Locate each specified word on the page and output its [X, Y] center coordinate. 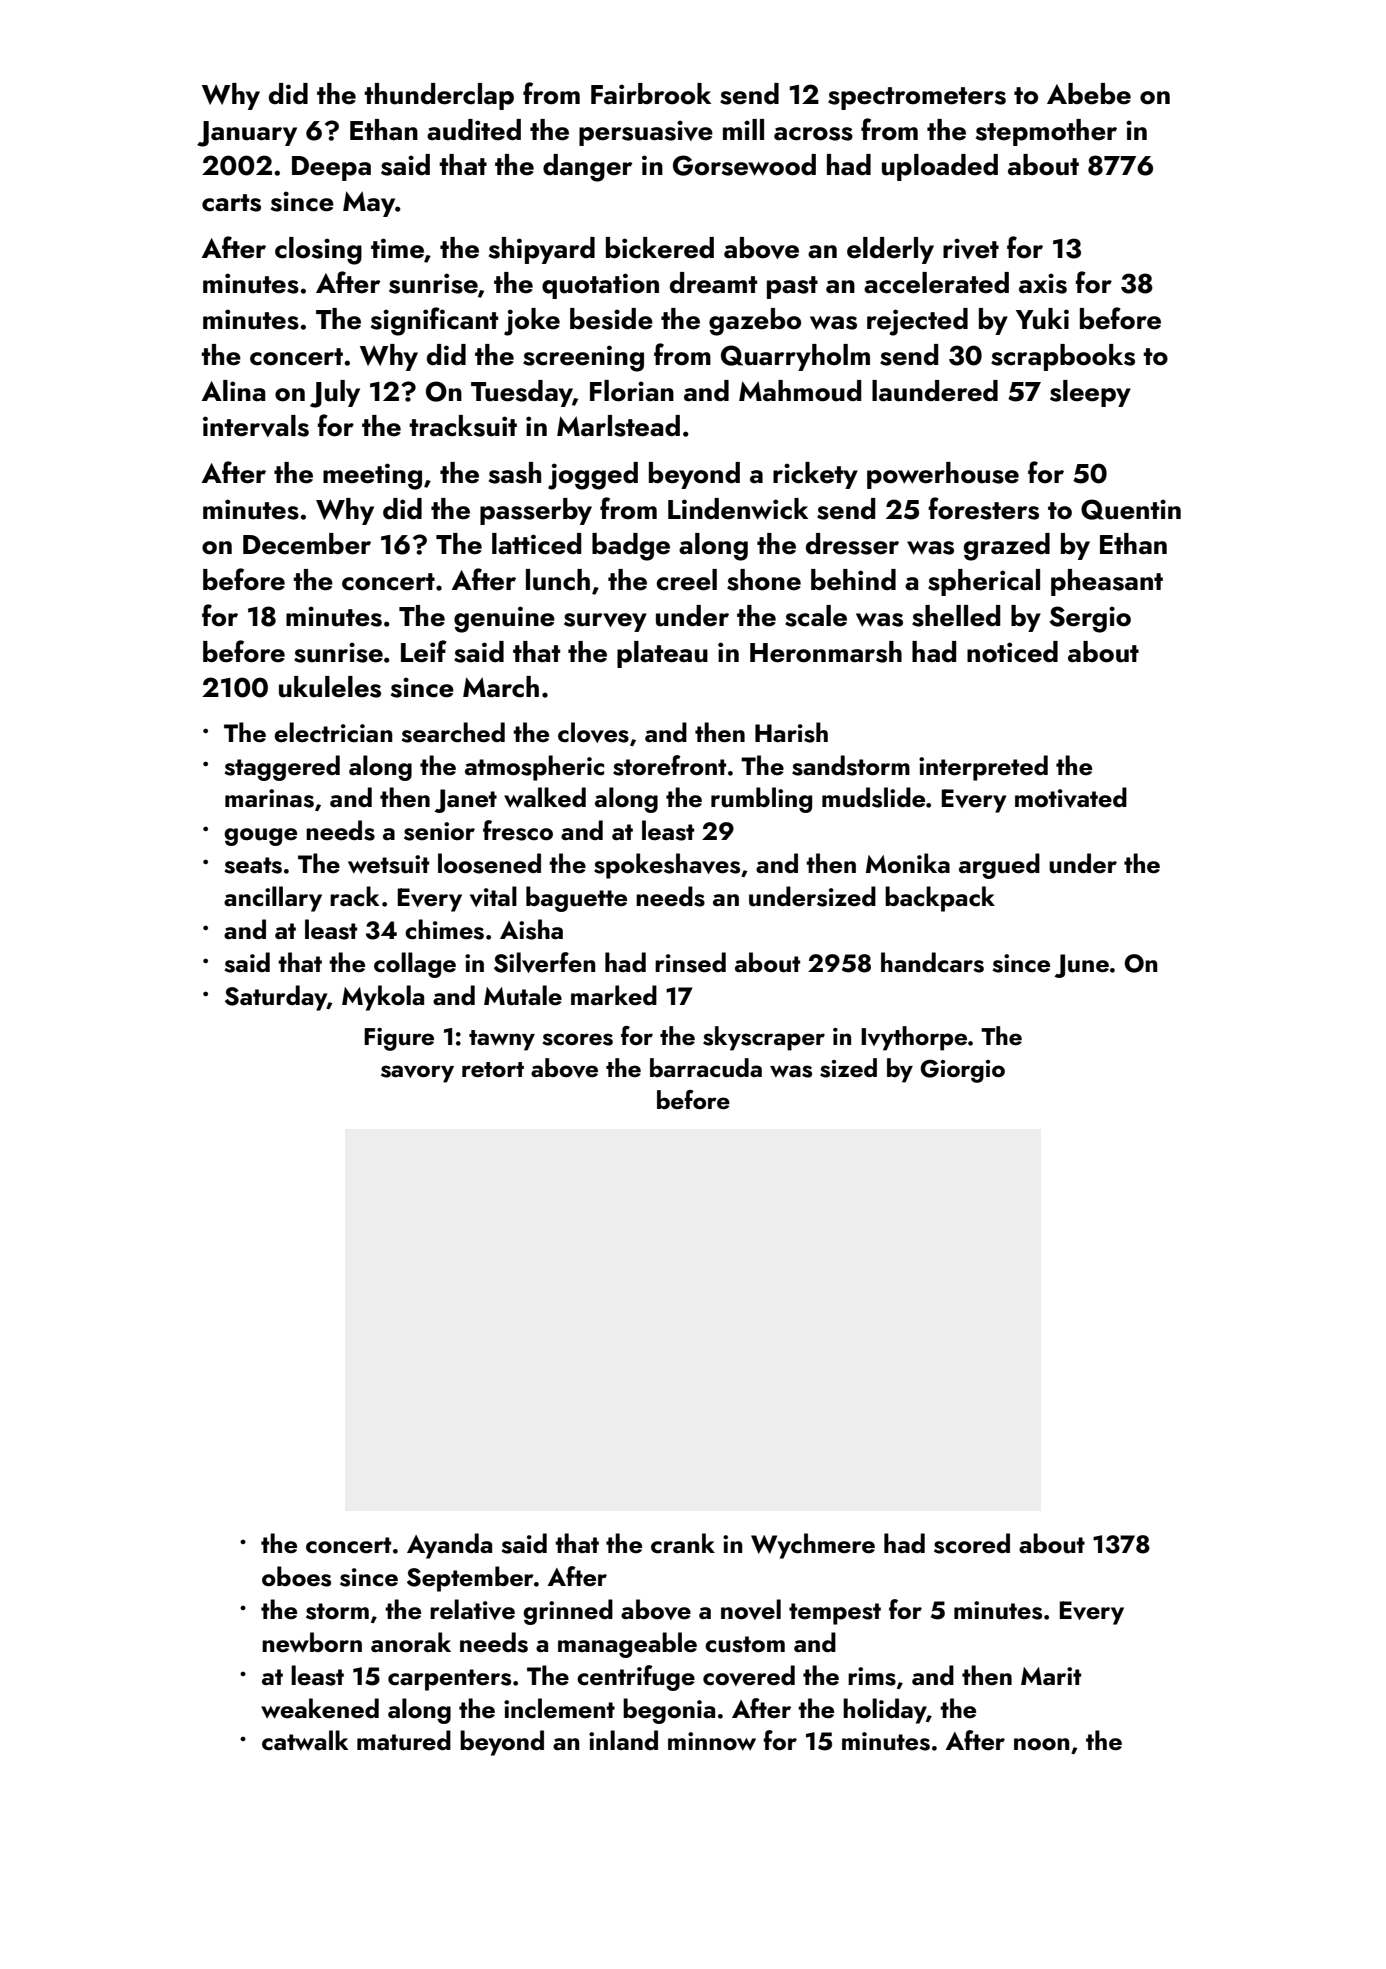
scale [816, 616]
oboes [296, 1576]
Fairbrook [651, 94]
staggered [282, 768]
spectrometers [917, 98]
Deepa [331, 168]
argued [999, 866]
